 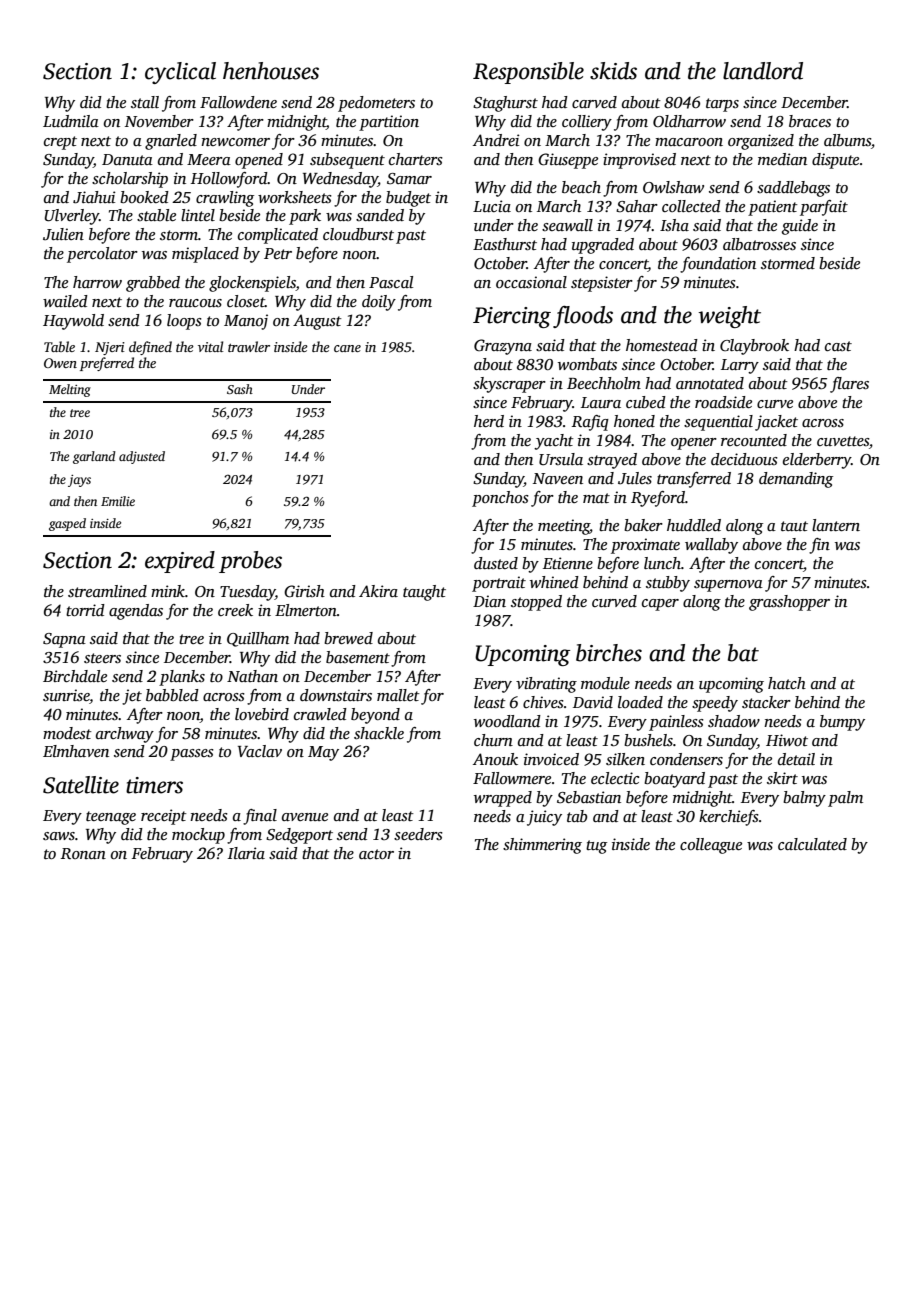 What do you see at coordinates (613, 71) in the image?
I see `skids` at bounding box center [613, 71].
